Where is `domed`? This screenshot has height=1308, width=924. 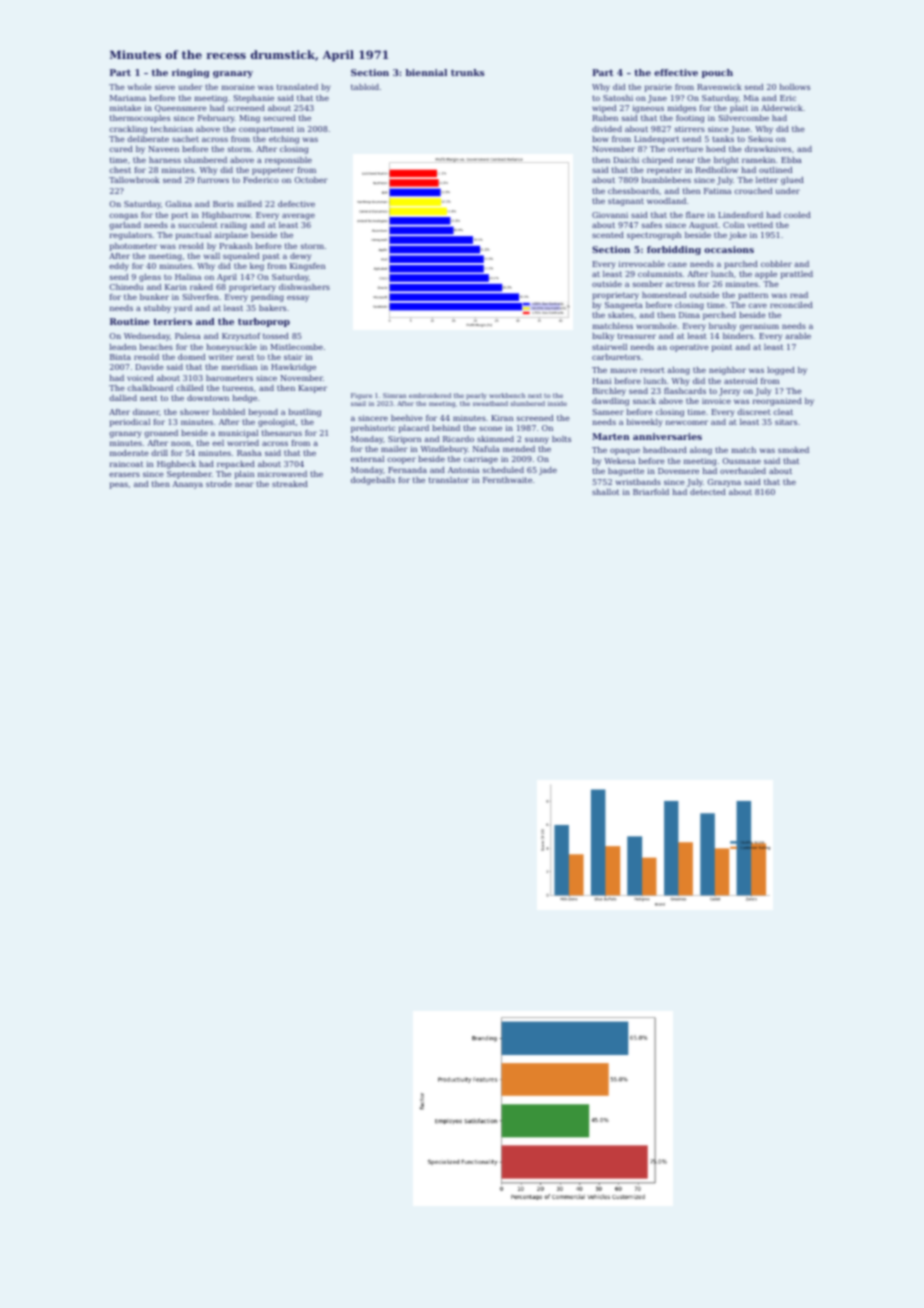
domed is located at coordinates (191, 357).
